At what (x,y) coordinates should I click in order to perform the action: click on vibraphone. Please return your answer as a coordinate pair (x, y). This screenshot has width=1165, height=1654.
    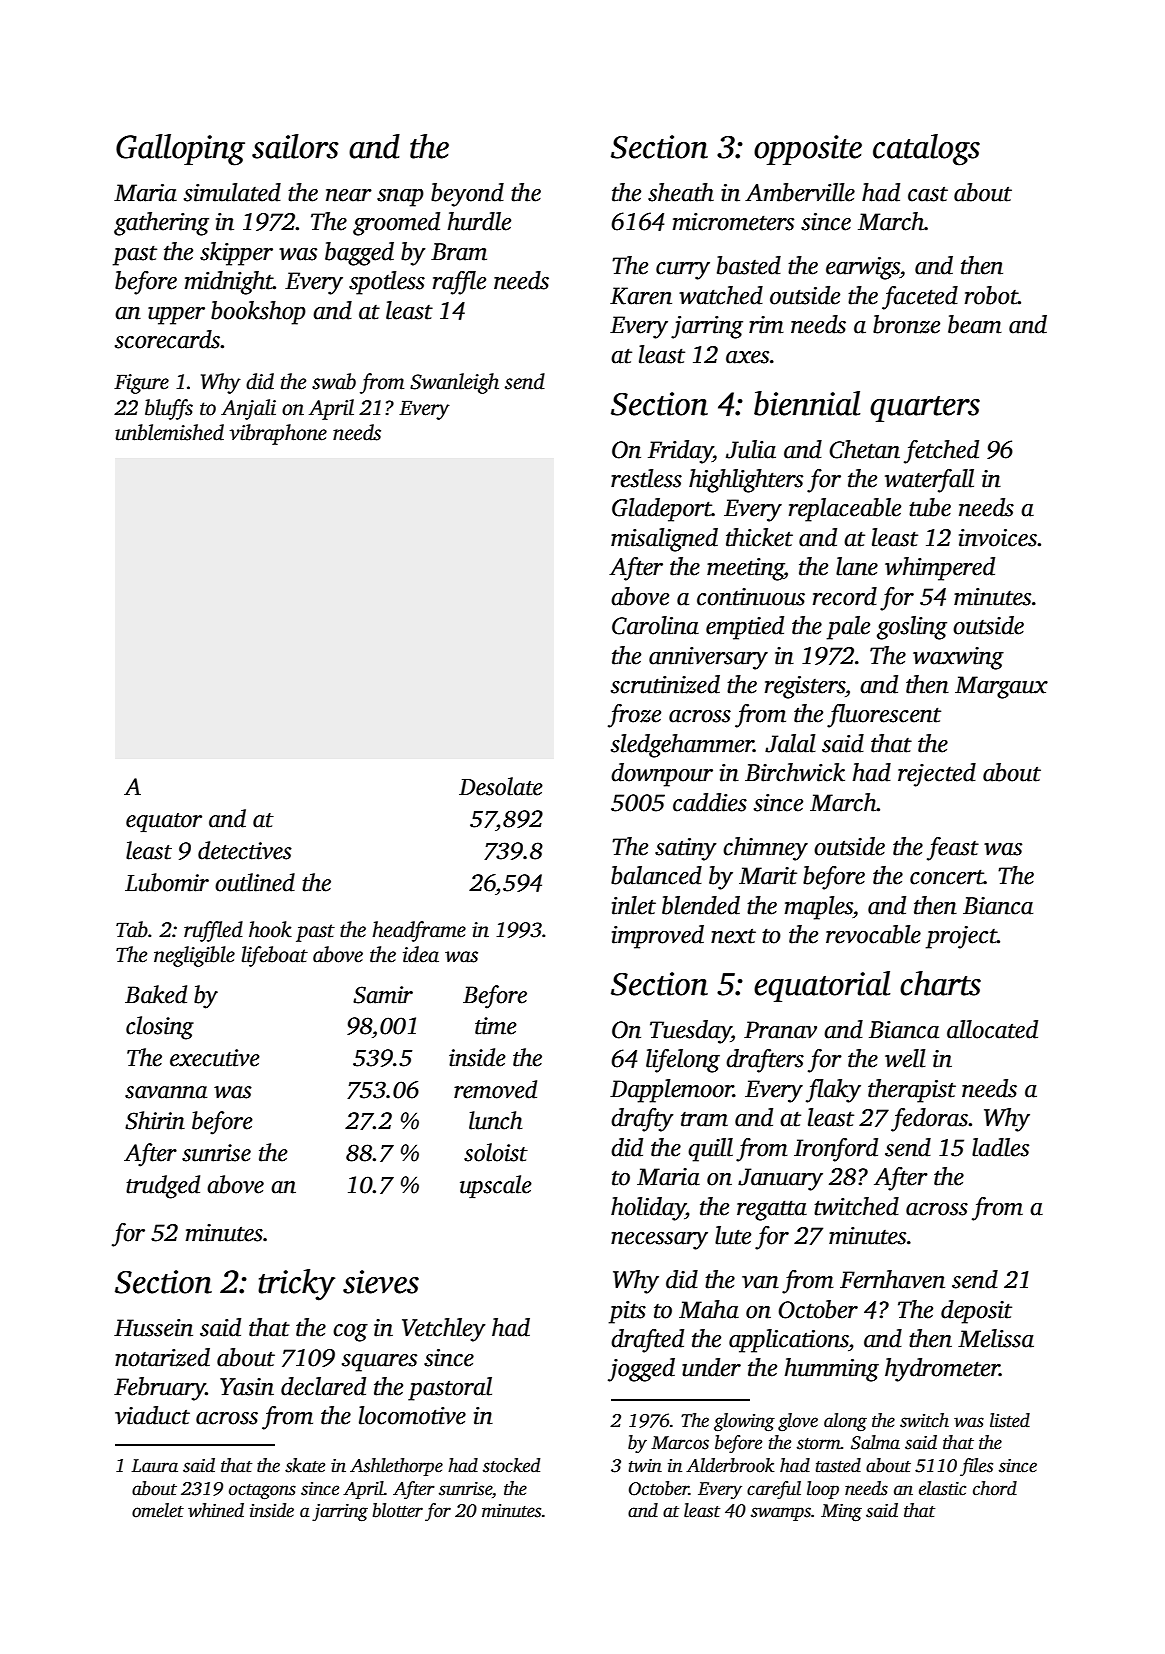
    Looking at the image, I should click on (278, 434).
